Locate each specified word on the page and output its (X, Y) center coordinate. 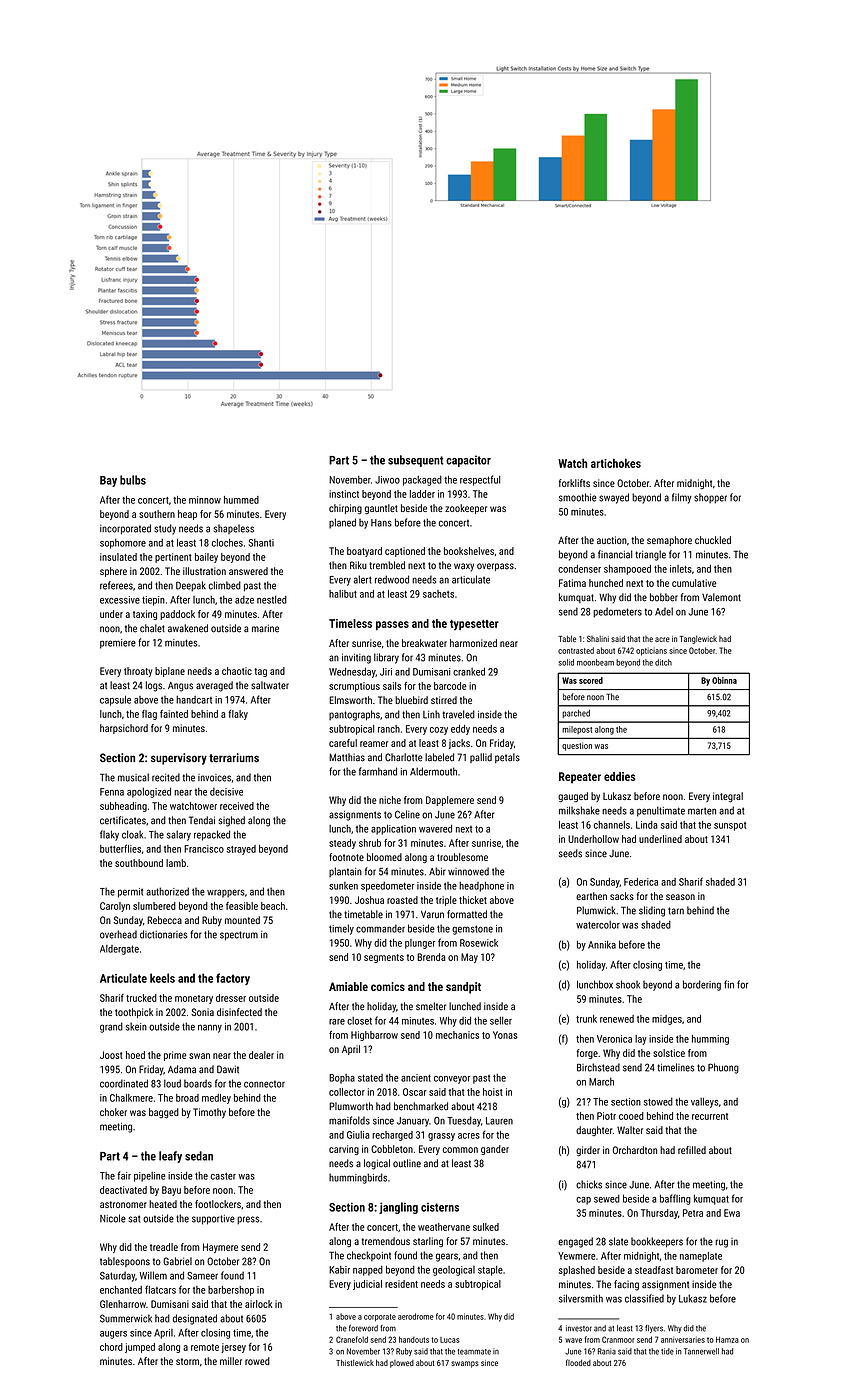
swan (199, 1056)
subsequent (416, 461)
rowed (257, 1361)
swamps (465, 1364)
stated (370, 1078)
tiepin (153, 601)
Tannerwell (701, 1351)
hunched (606, 583)
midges (667, 1020)
